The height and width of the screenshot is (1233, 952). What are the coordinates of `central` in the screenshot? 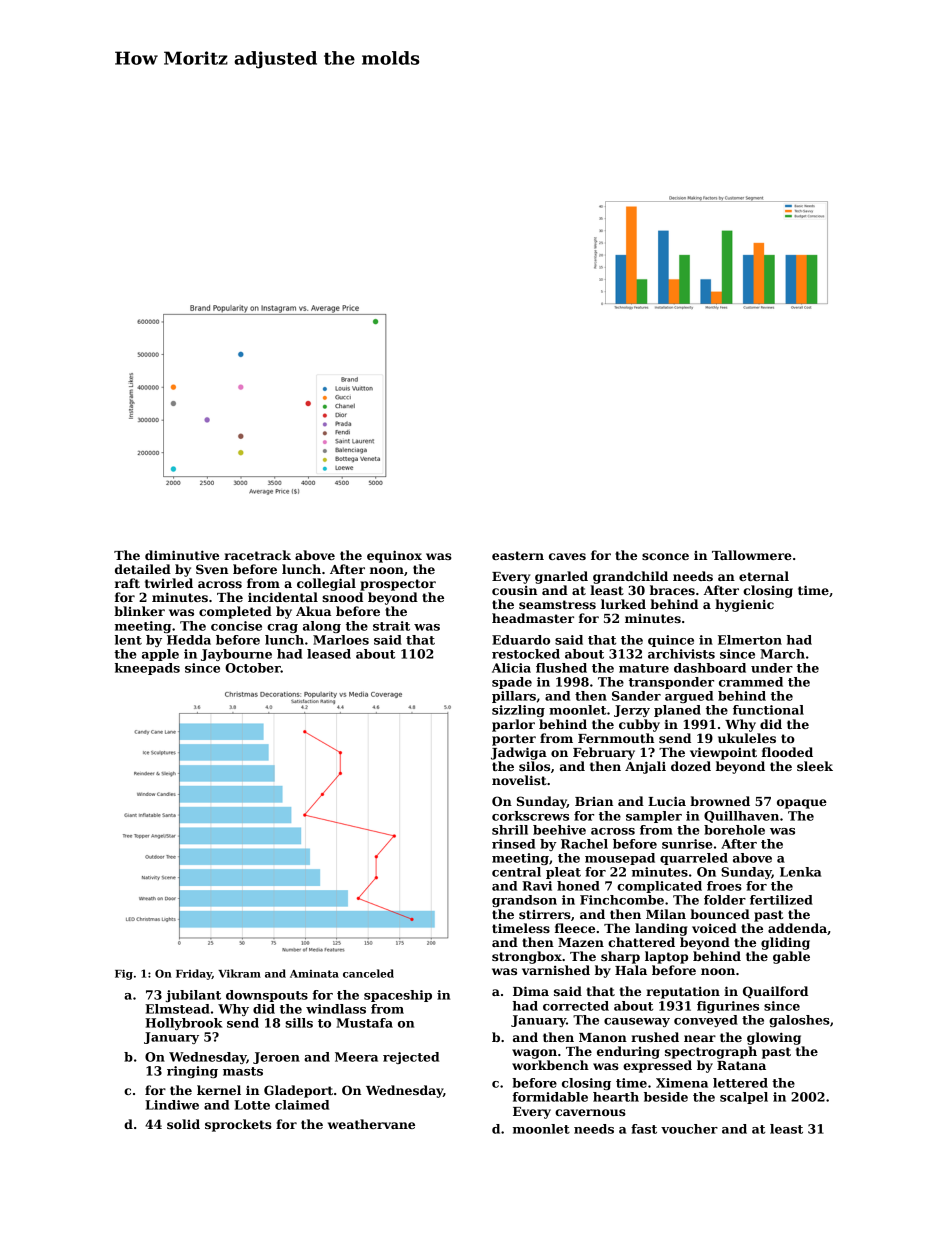 It's located at (516, 872).
